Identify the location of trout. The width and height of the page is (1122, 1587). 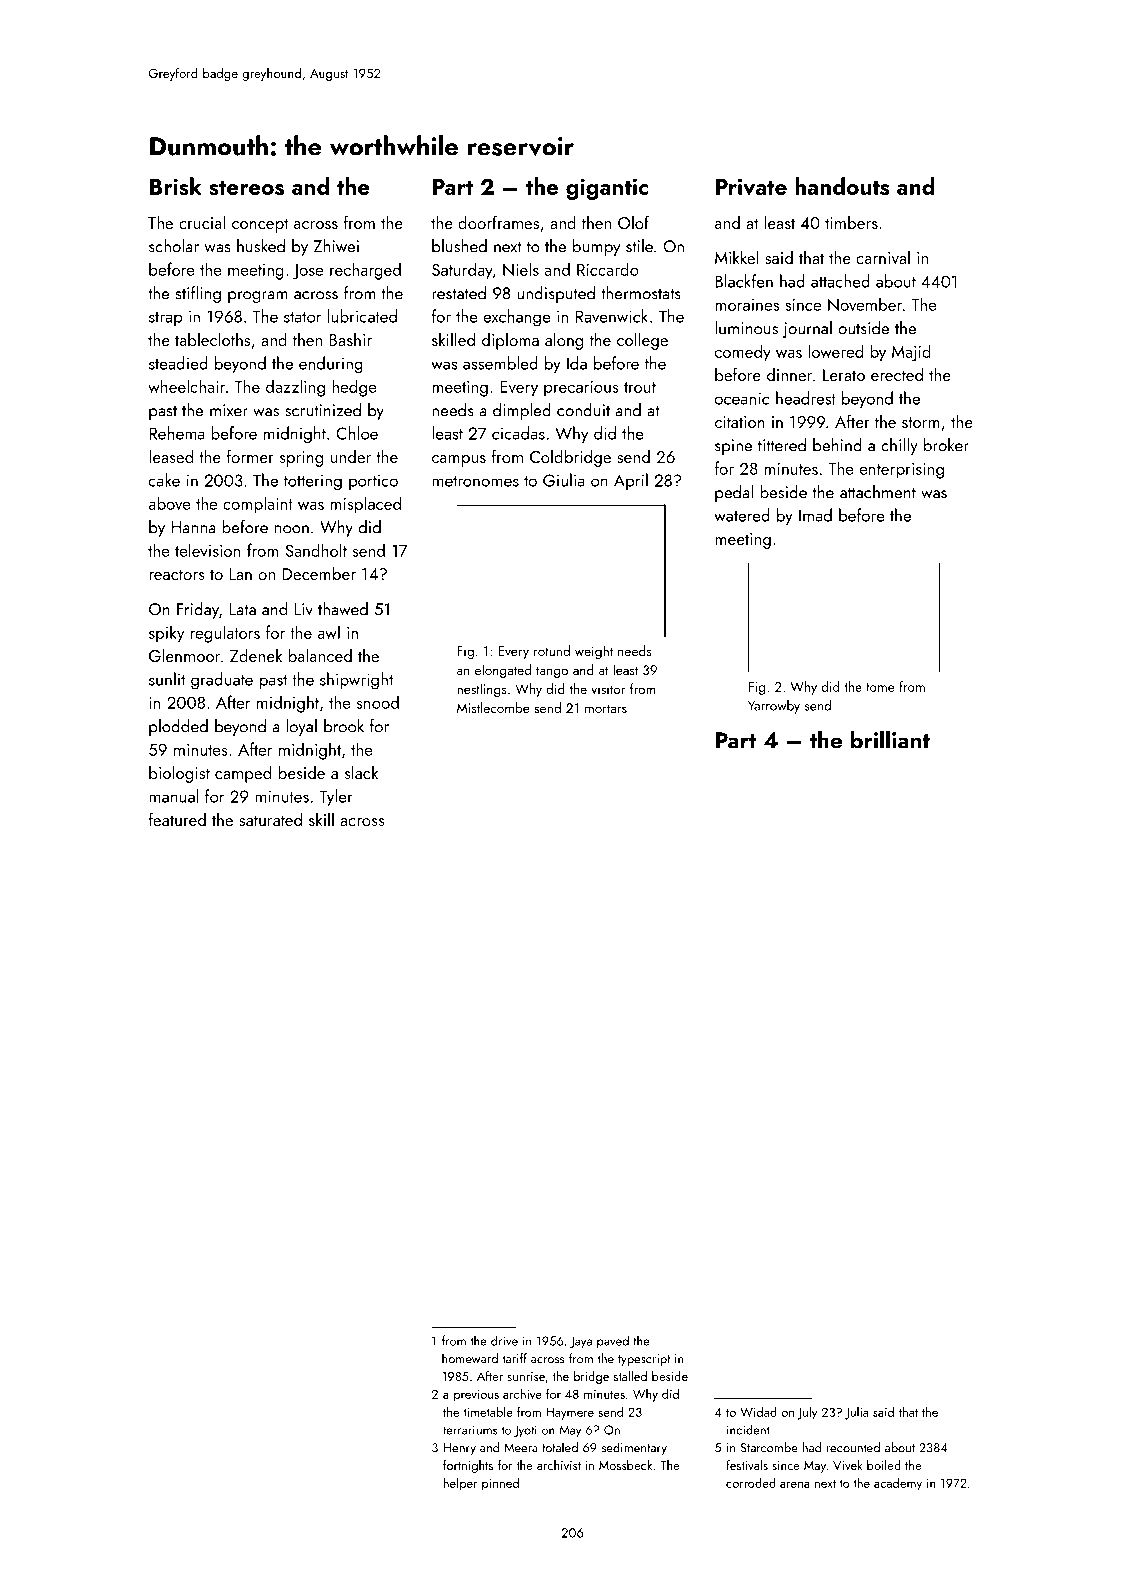
(640, 387).
